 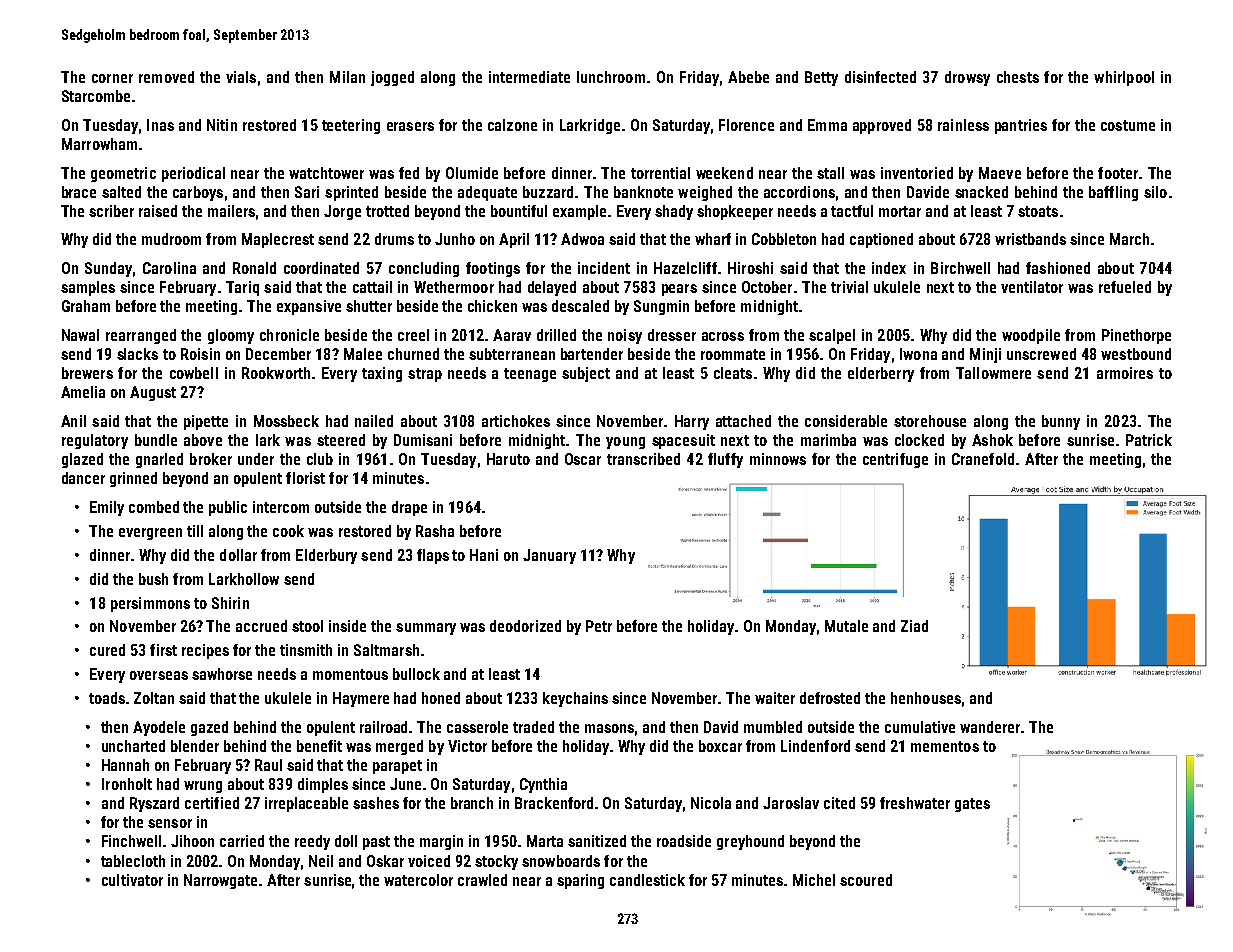 I want to click on teetering, so click(x=351, y=126).
